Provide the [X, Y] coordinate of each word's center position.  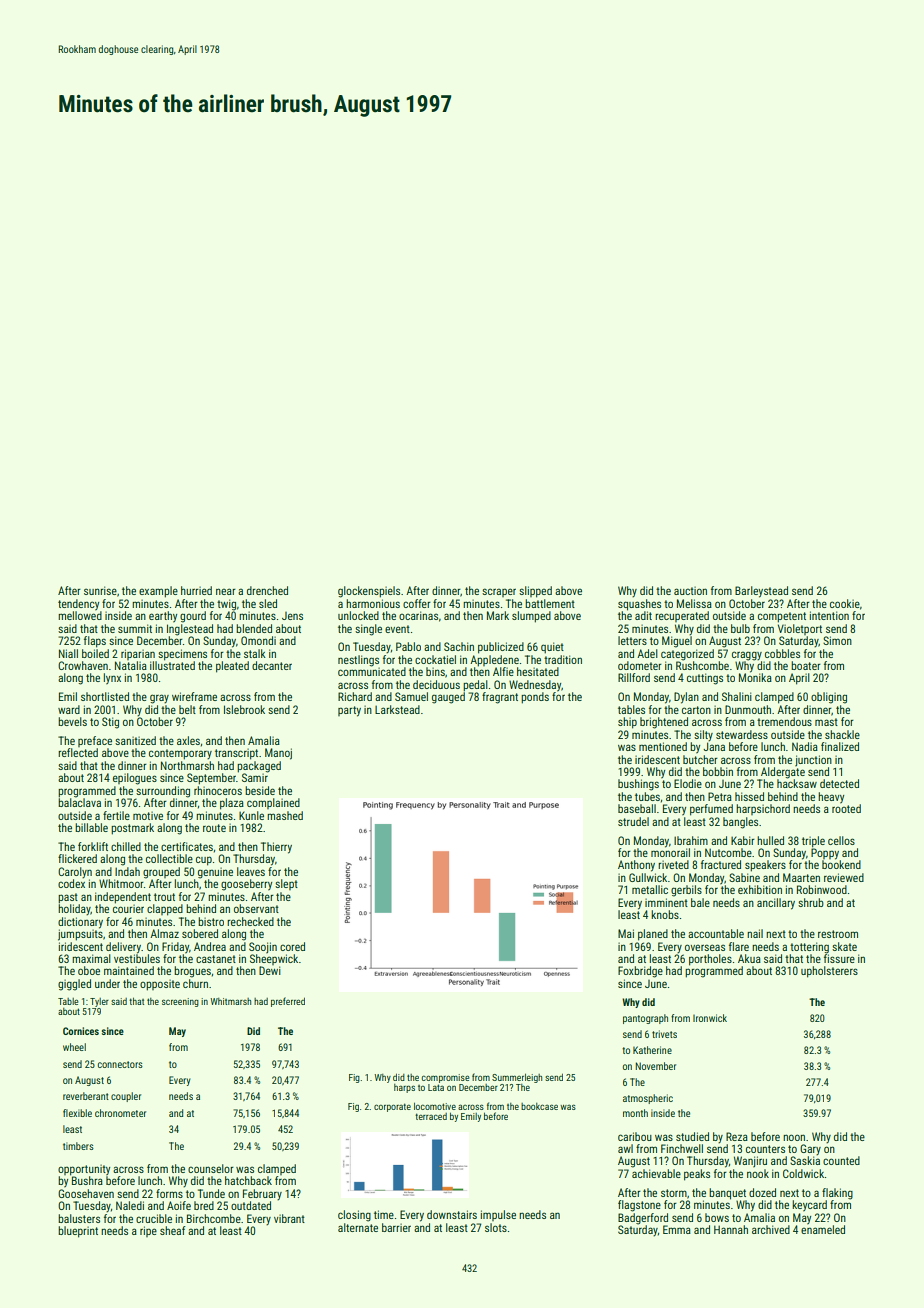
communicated [372, 671]
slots [496, 1227]
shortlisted [105, 696]
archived [771, 1229]
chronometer [120, 1113]
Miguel [677, 642]
